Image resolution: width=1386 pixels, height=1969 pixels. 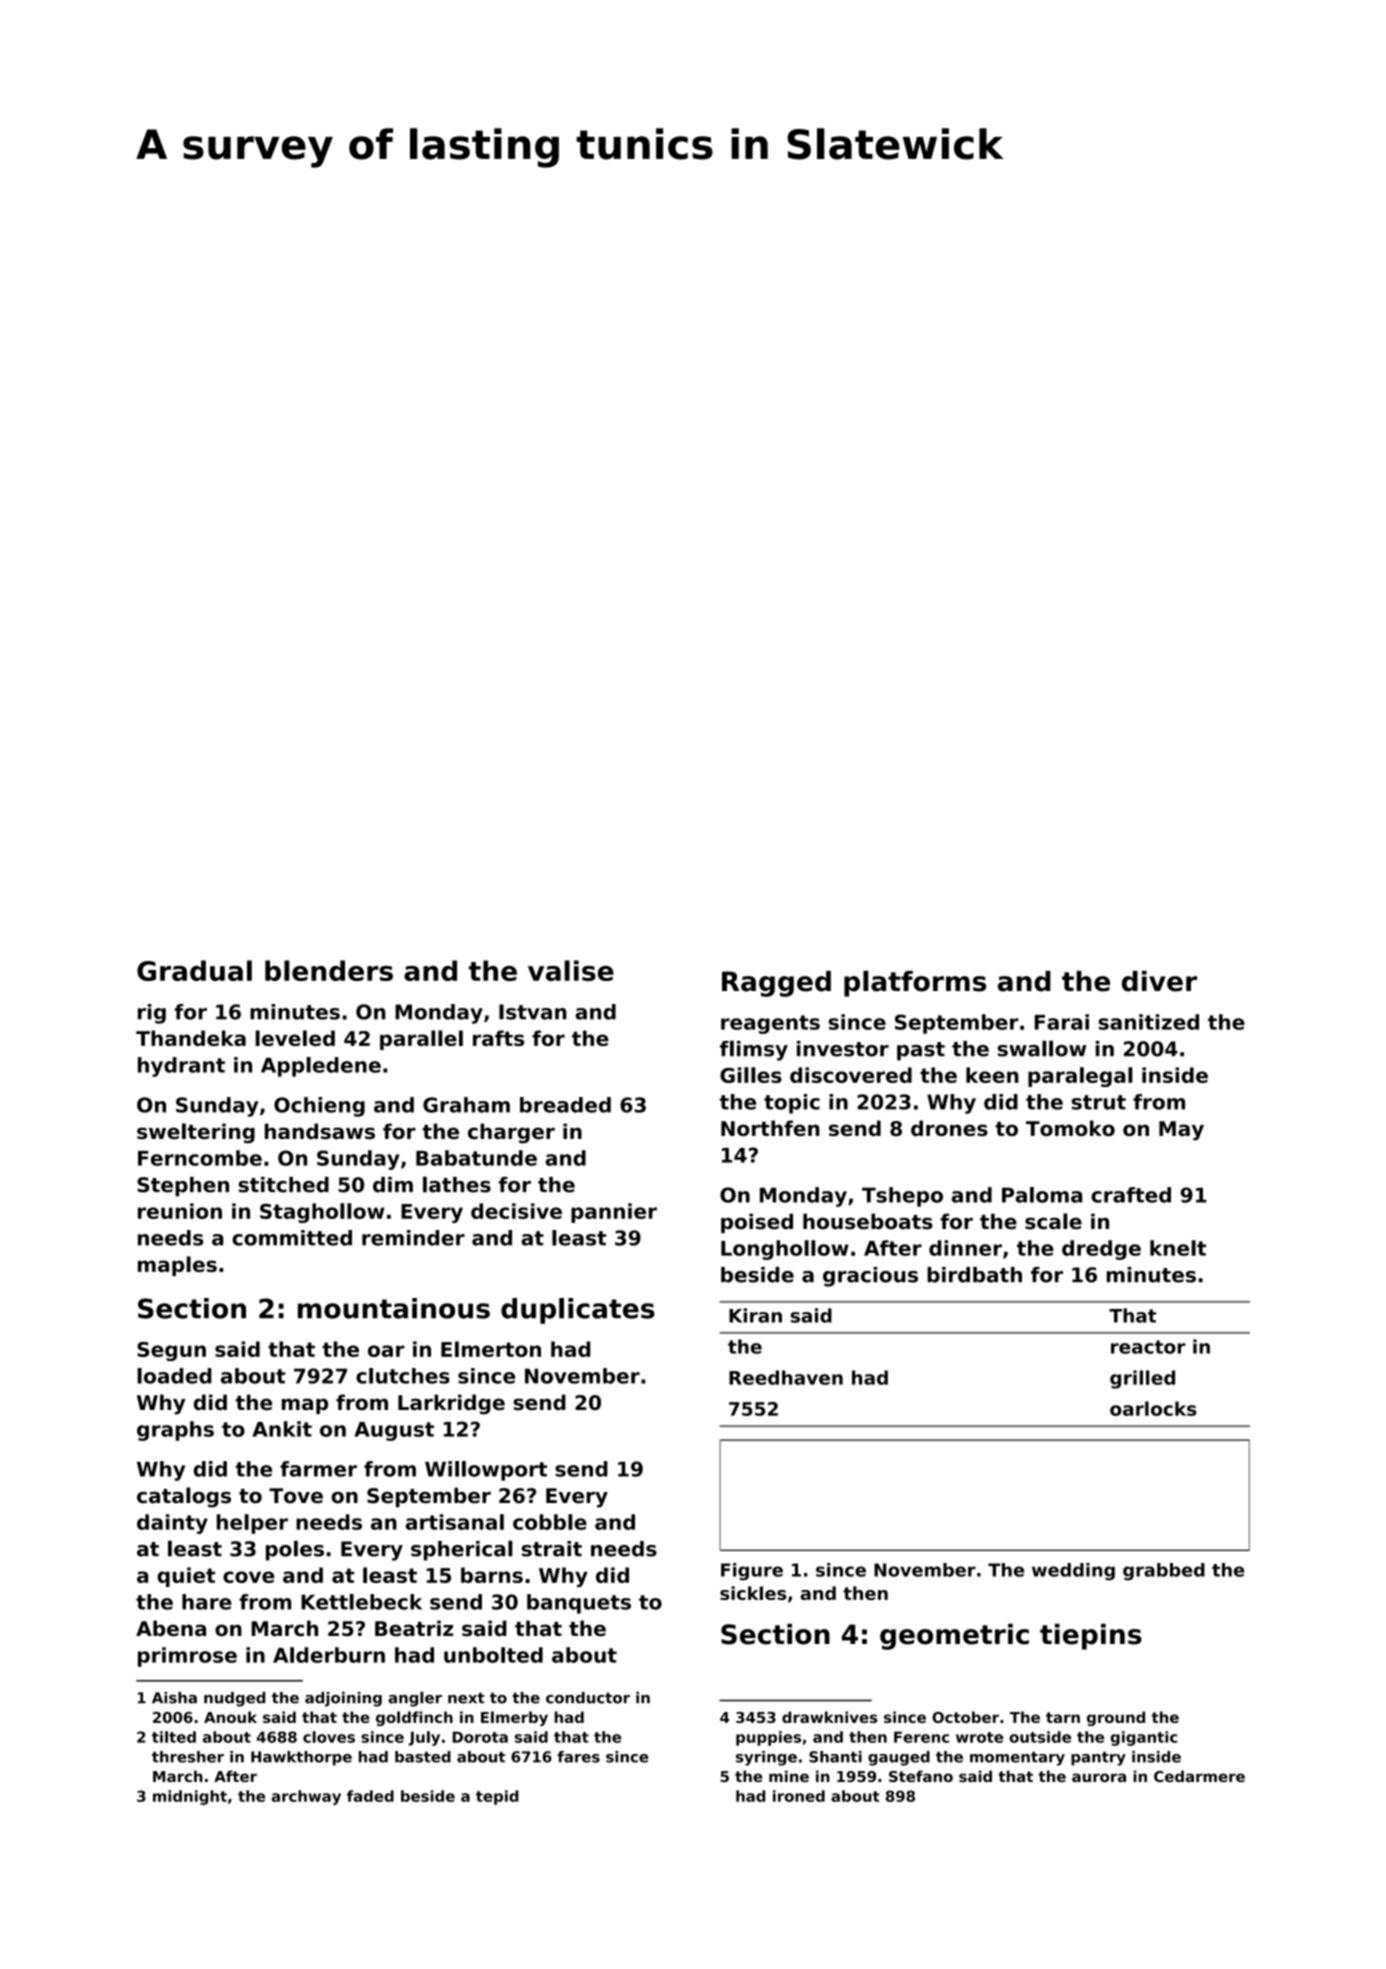 I want to click on diver, so click(x=1159, y=981).
